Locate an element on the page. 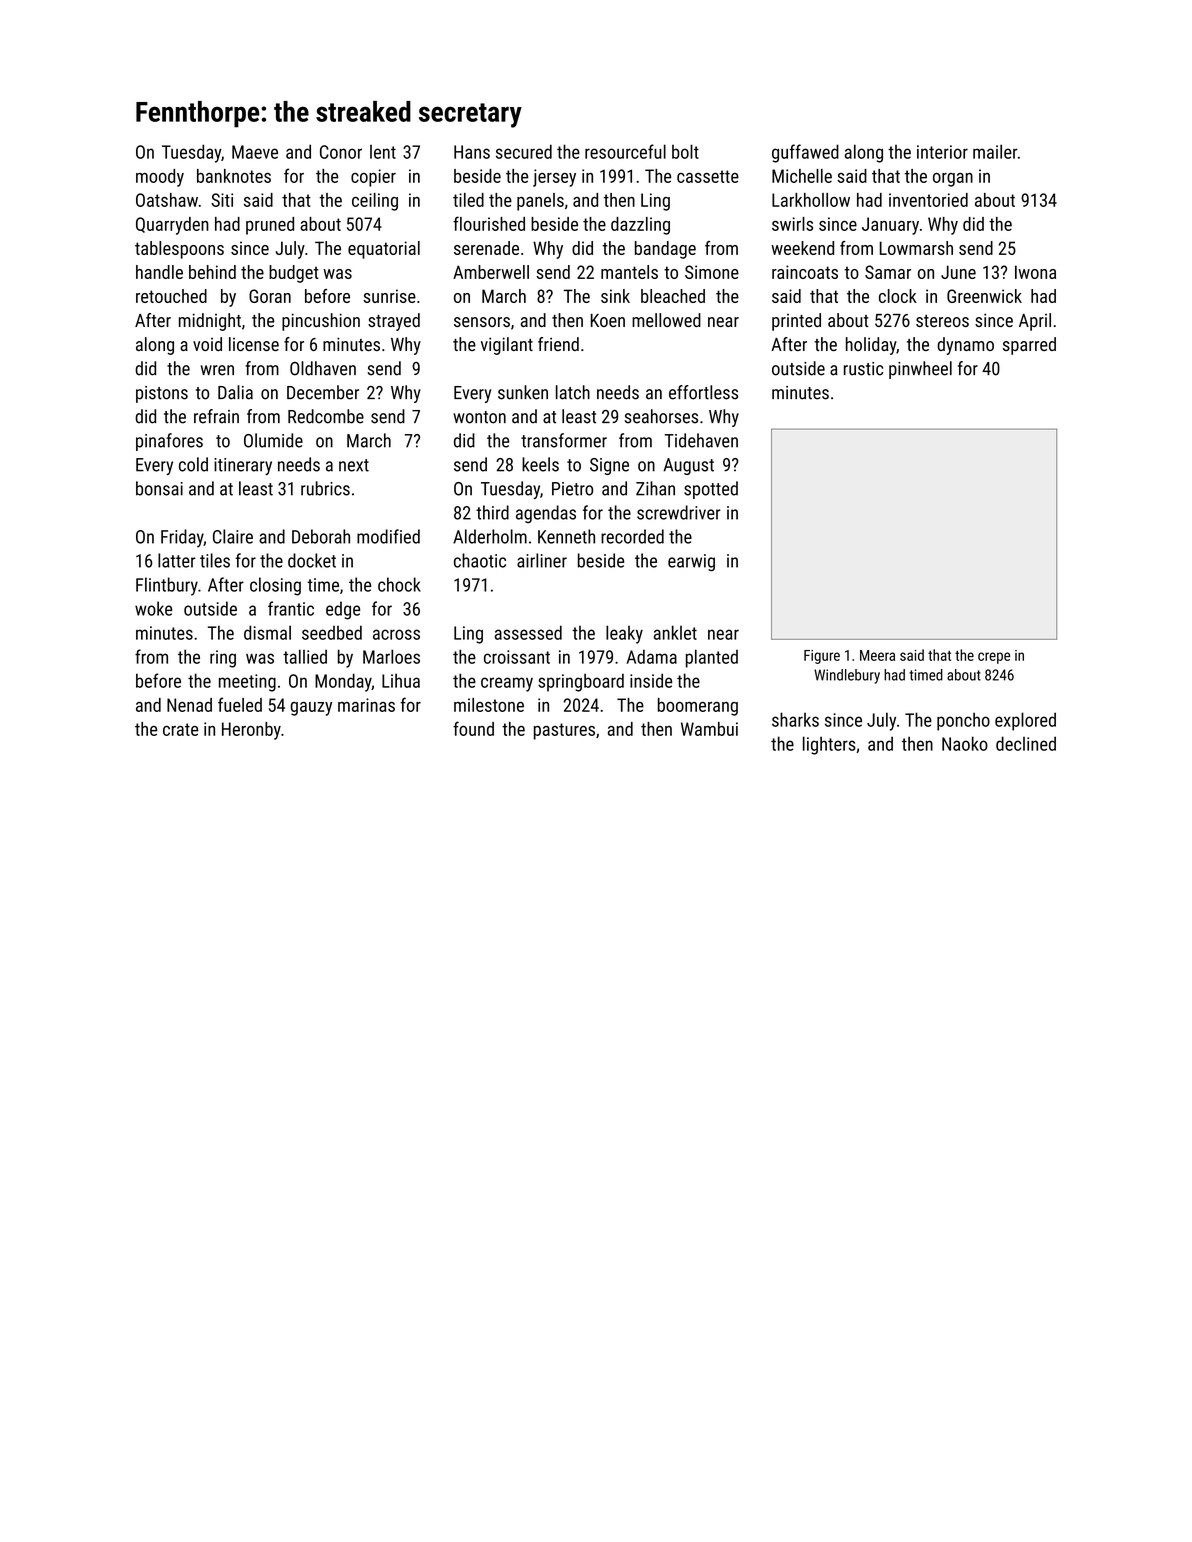 The image size is (1192, 1542). Heronby is located at coordinates (251, 731).
